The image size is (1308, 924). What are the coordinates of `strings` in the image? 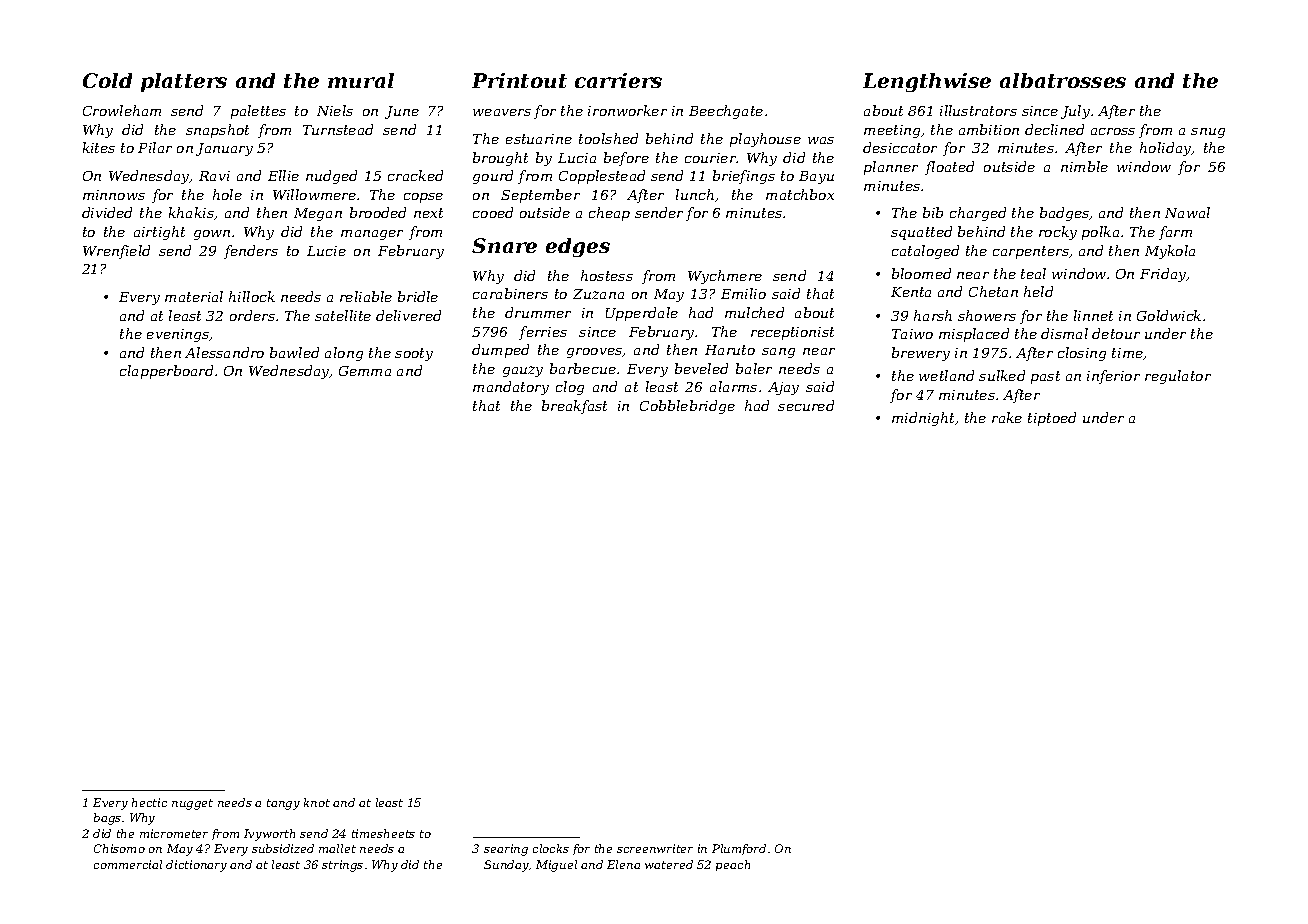 It's located at (342, 866).
